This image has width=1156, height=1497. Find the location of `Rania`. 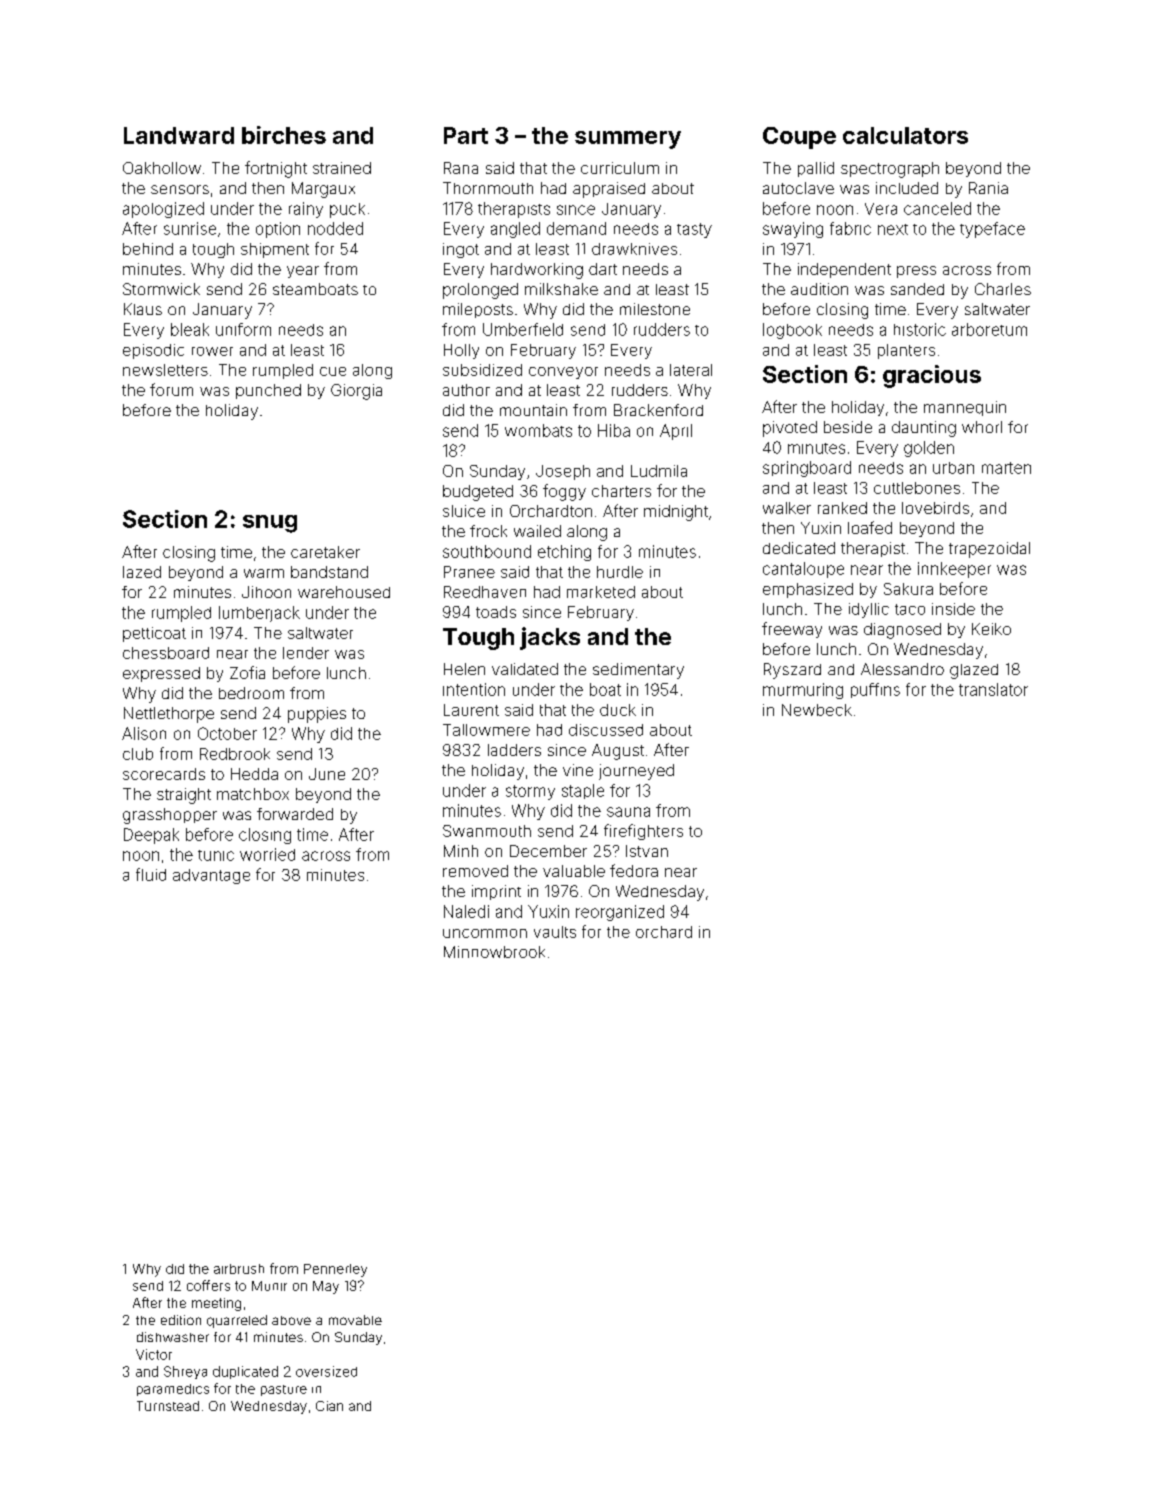

Rania is located at coordinates (988, 188).
